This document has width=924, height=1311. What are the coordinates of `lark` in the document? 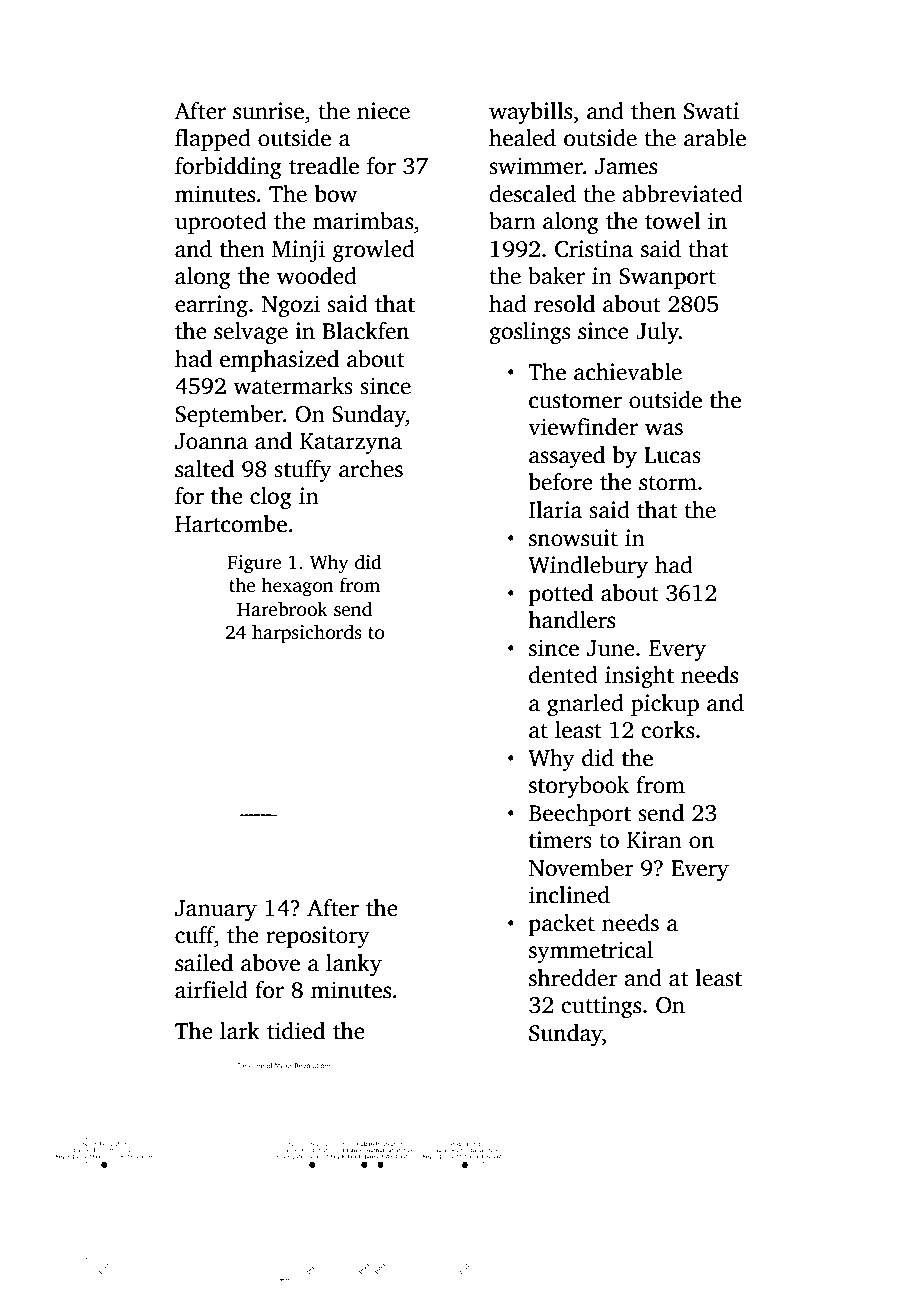 It's located at (240, 1031).
